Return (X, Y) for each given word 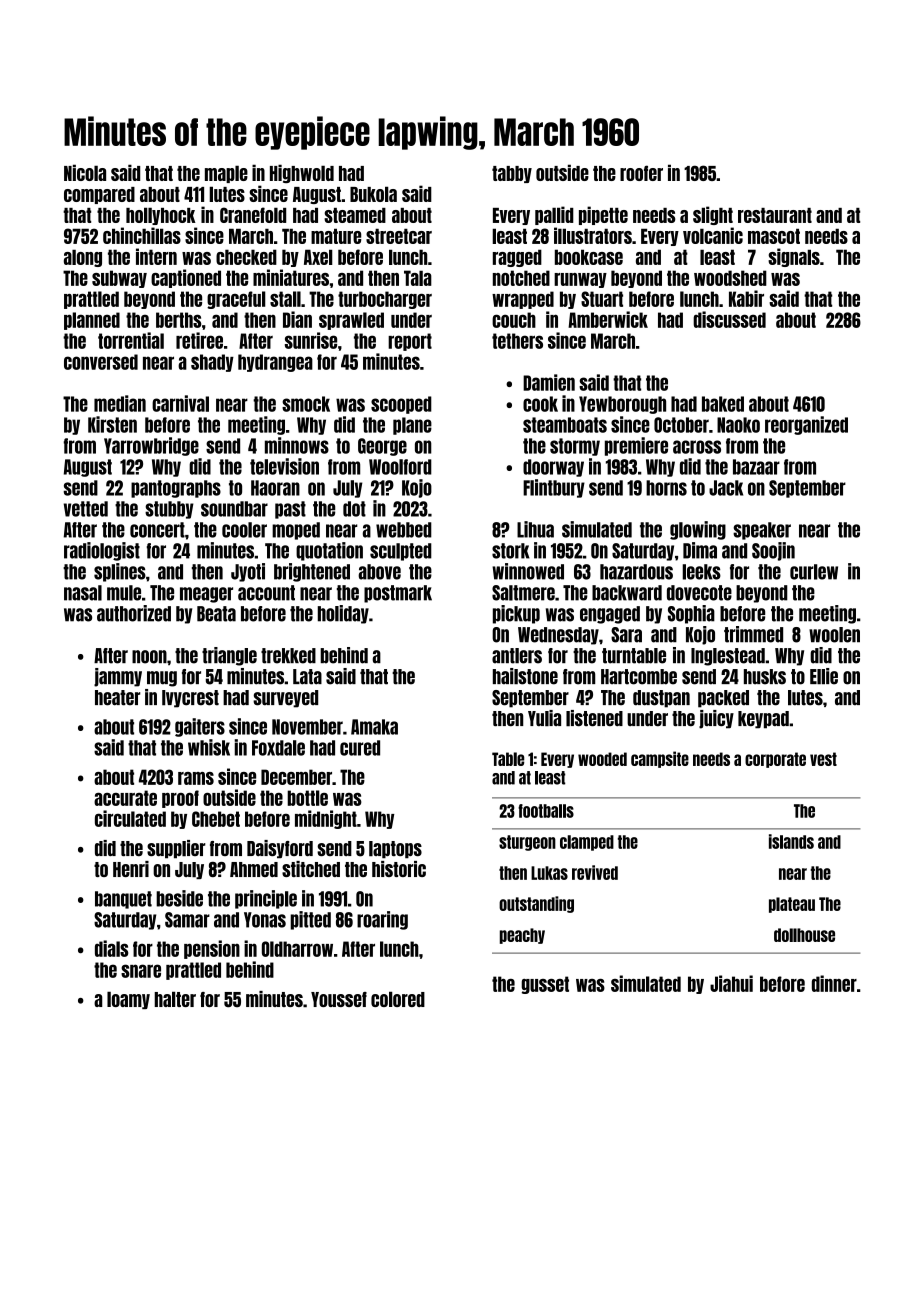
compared (99, 195)
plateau (792, 905)
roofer (641, 173)
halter (175, 999)
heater (117, 698)
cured (360, 748)
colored (398, 999)
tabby (512, 174)
